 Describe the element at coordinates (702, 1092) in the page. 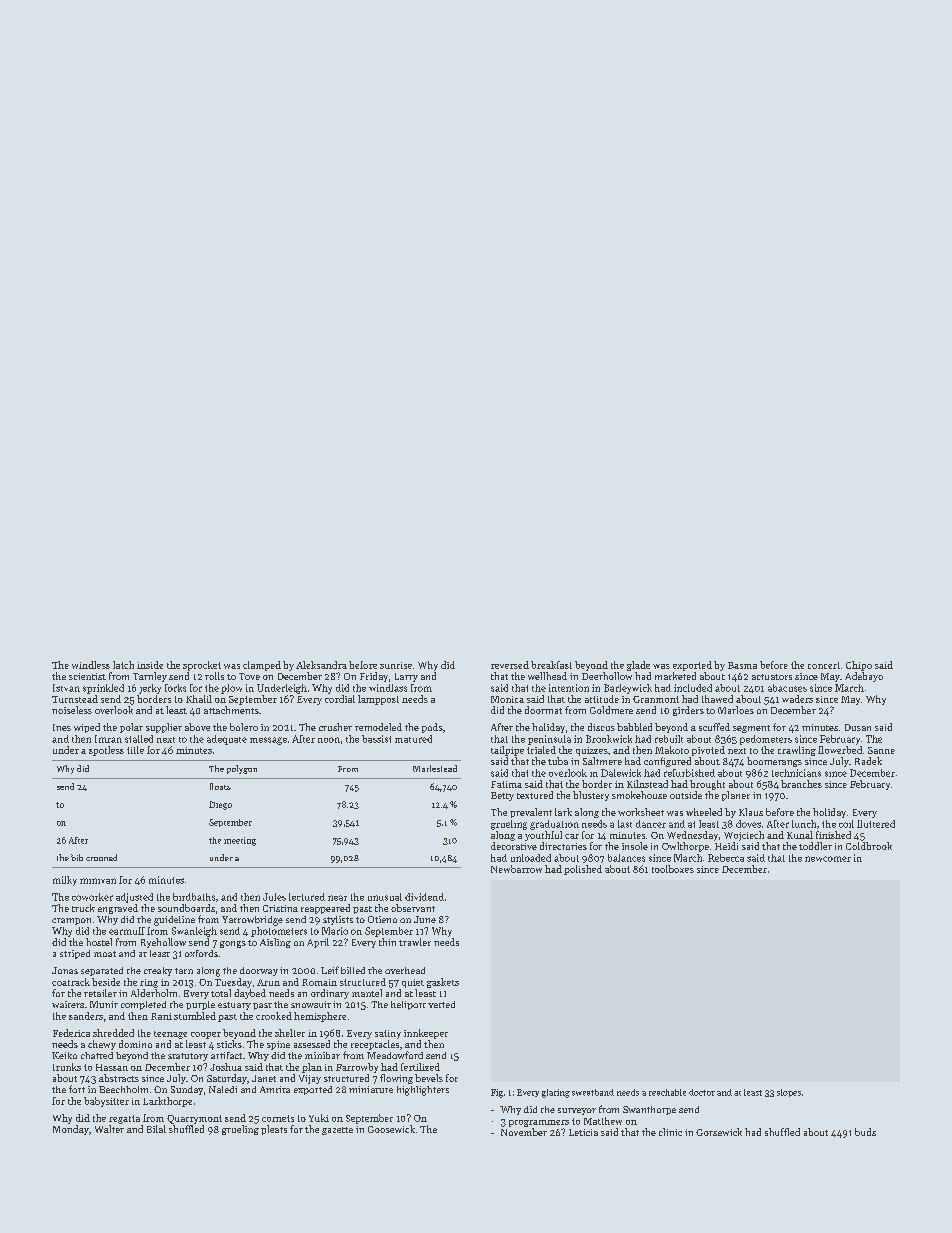

I see `doctor` at that location.
